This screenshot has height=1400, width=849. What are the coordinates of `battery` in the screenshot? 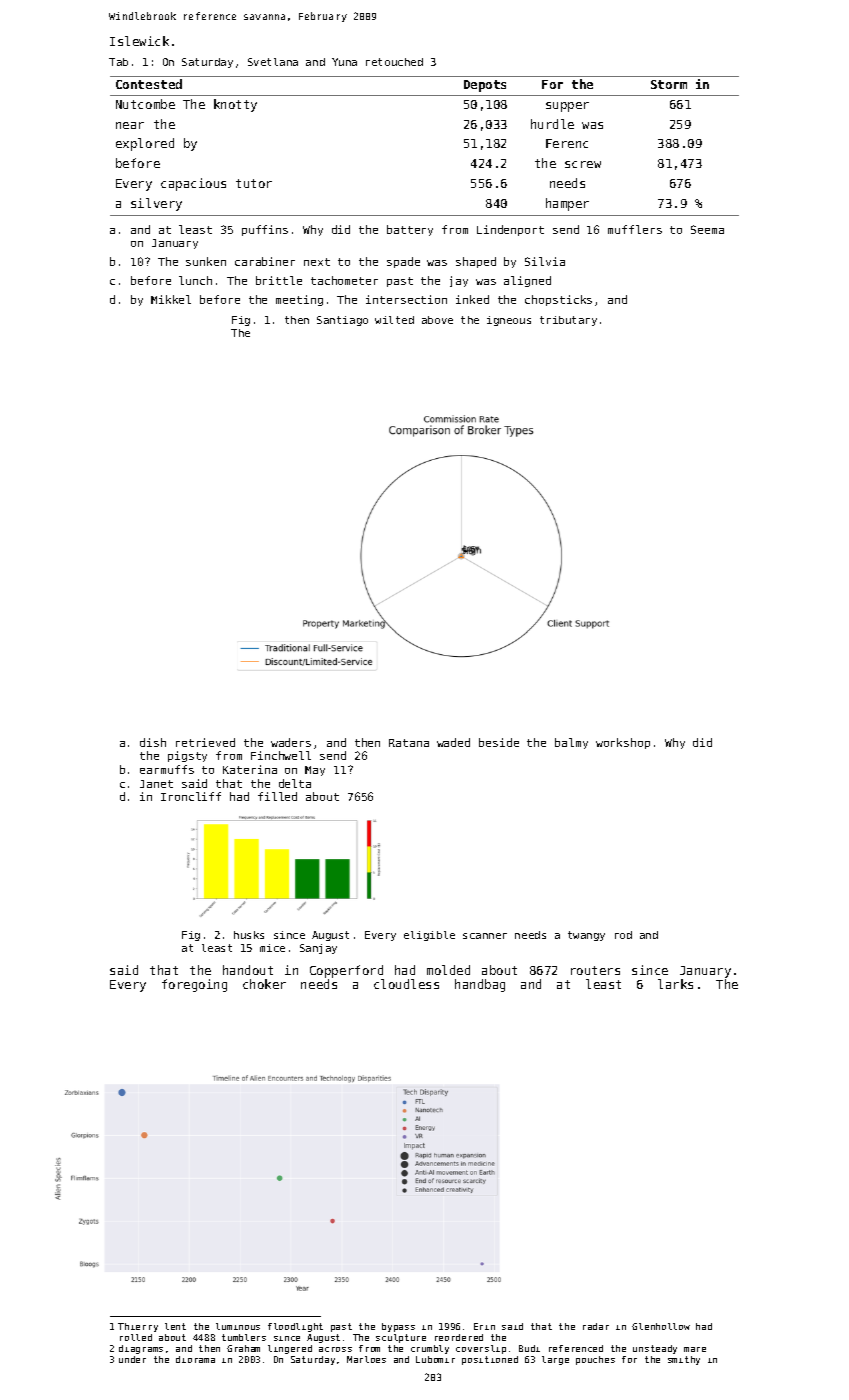 It's located at (410, 230).
